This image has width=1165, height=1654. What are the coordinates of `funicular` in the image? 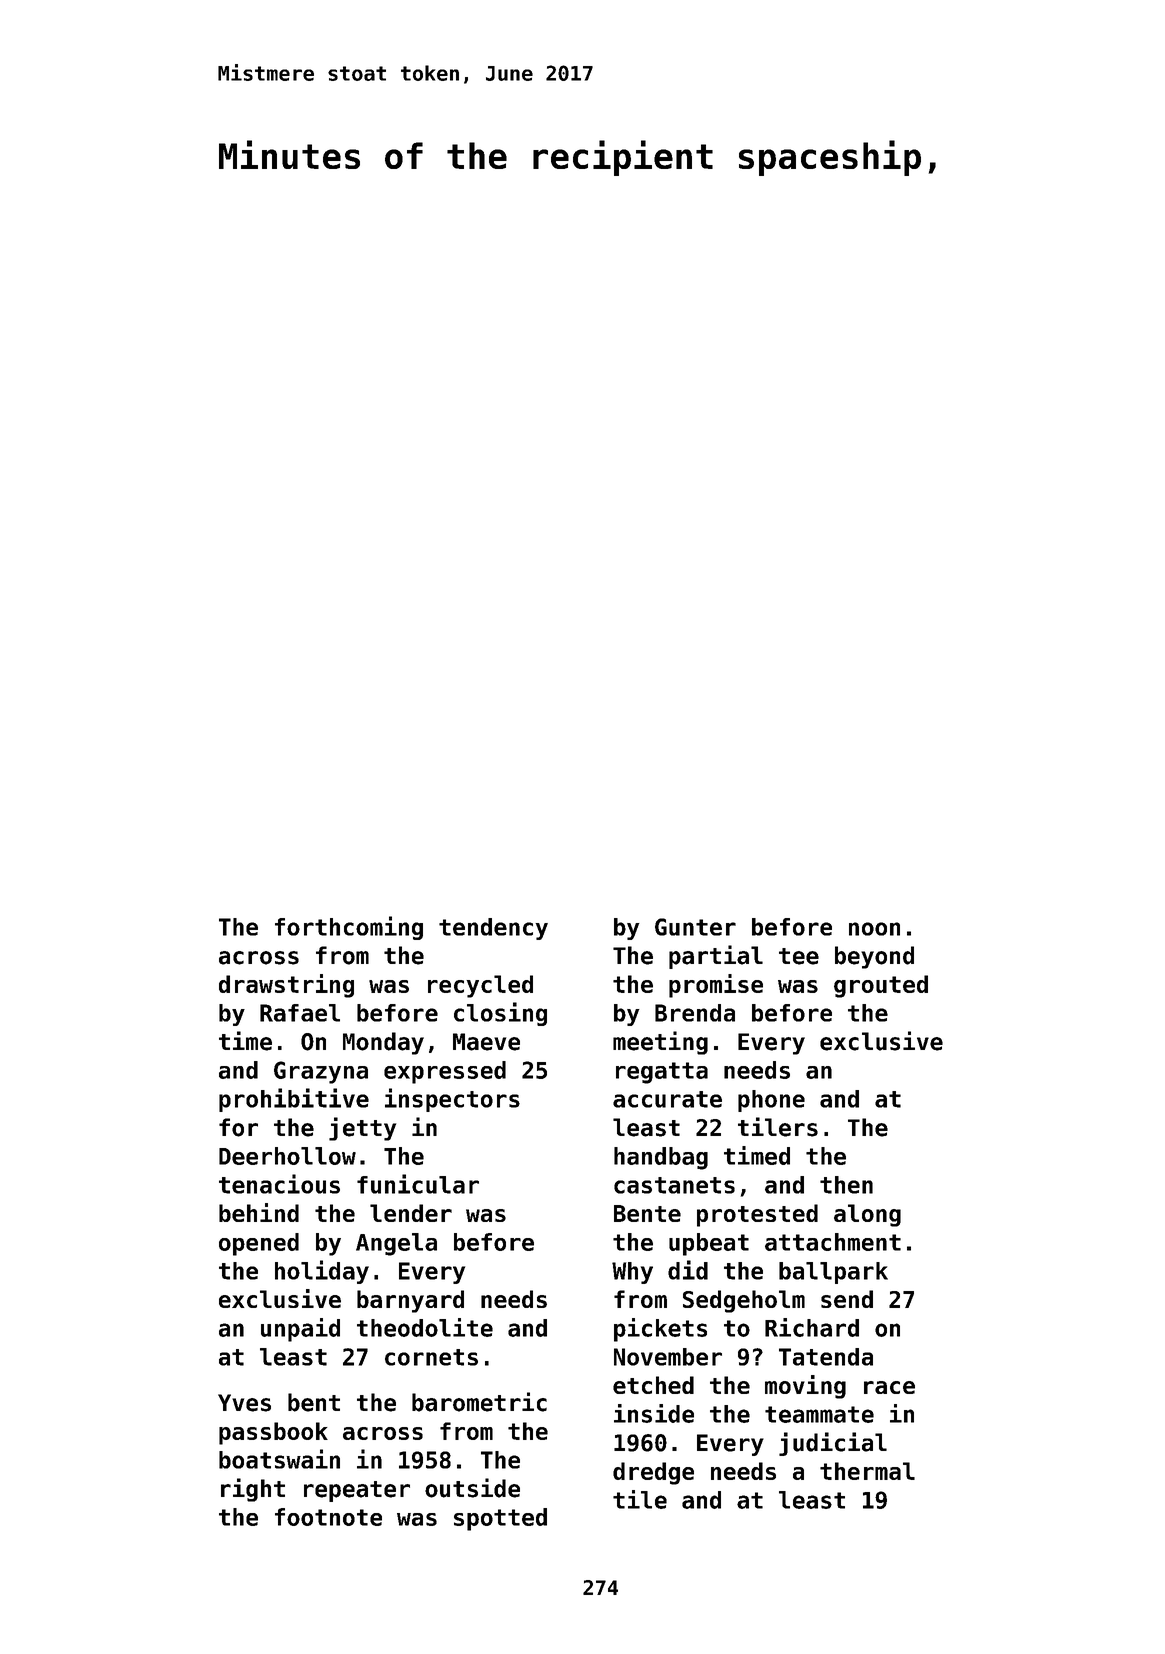 It's located at (418, 1184).
